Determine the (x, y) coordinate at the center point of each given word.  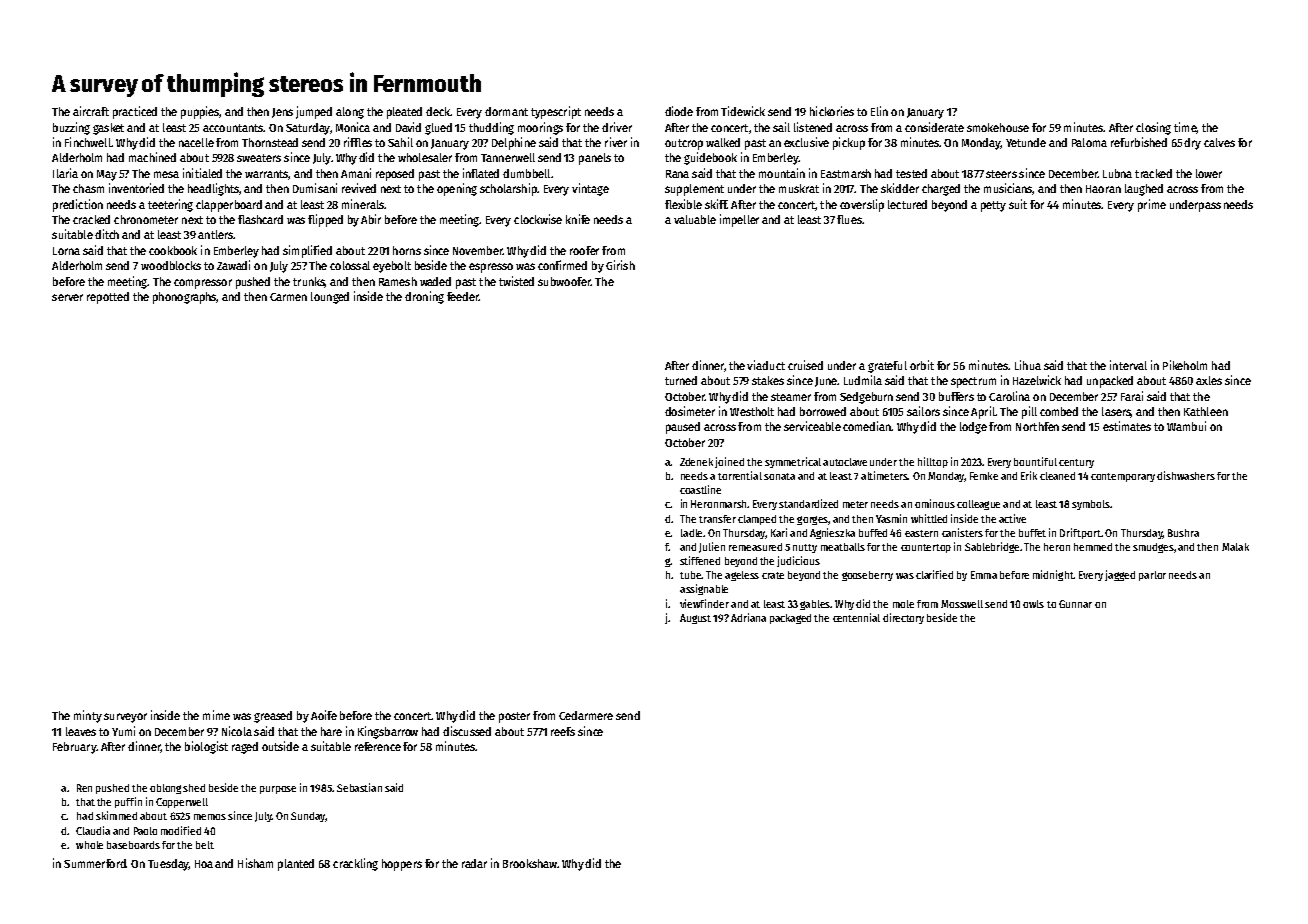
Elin (879, 111)
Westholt (752, 411)
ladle (691, 533)
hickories (832, 111)
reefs (563, 731)
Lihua (1028, 365)
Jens (282, 113)
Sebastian (359, 787)
